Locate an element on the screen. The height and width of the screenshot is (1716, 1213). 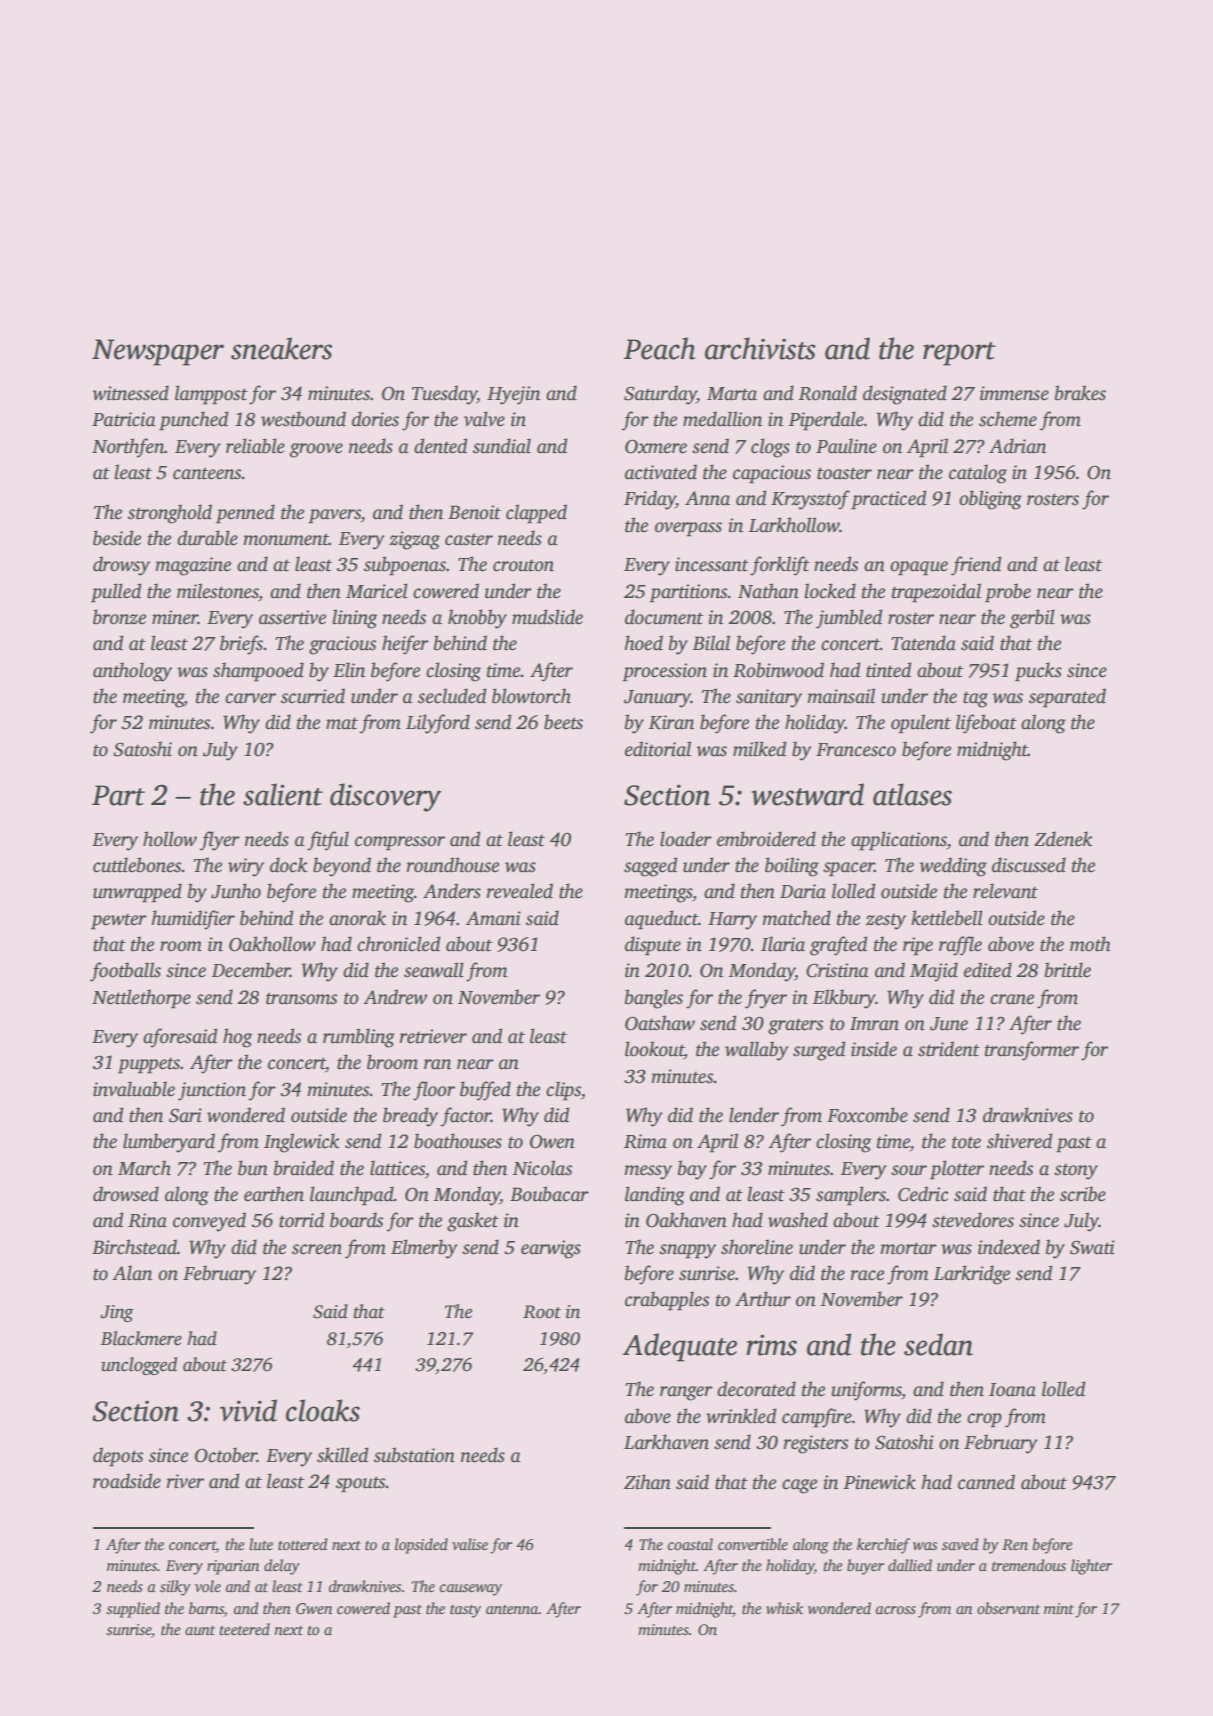
medallion is located at coordinates (722, 419).
